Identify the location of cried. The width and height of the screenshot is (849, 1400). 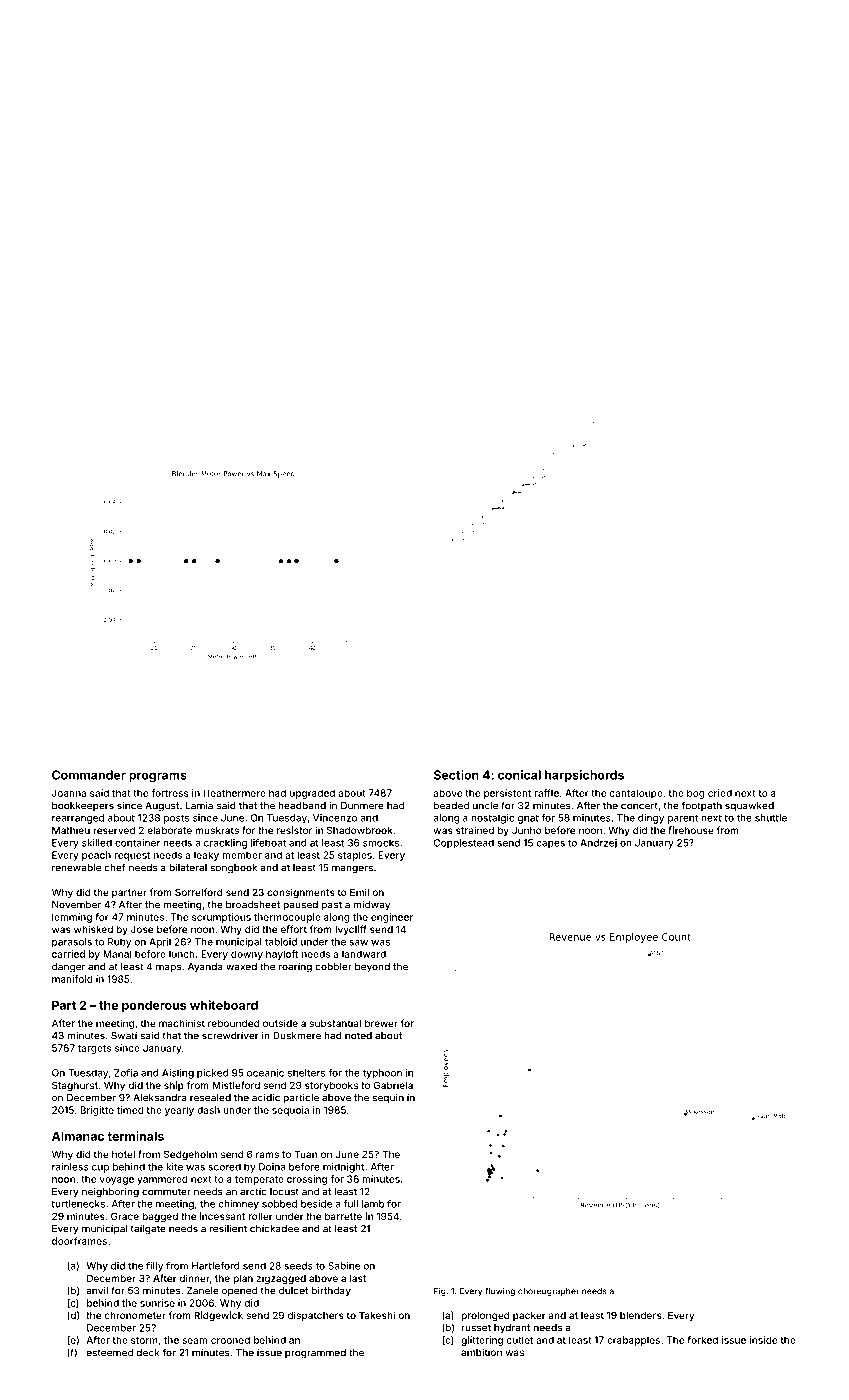
(720, 793).
